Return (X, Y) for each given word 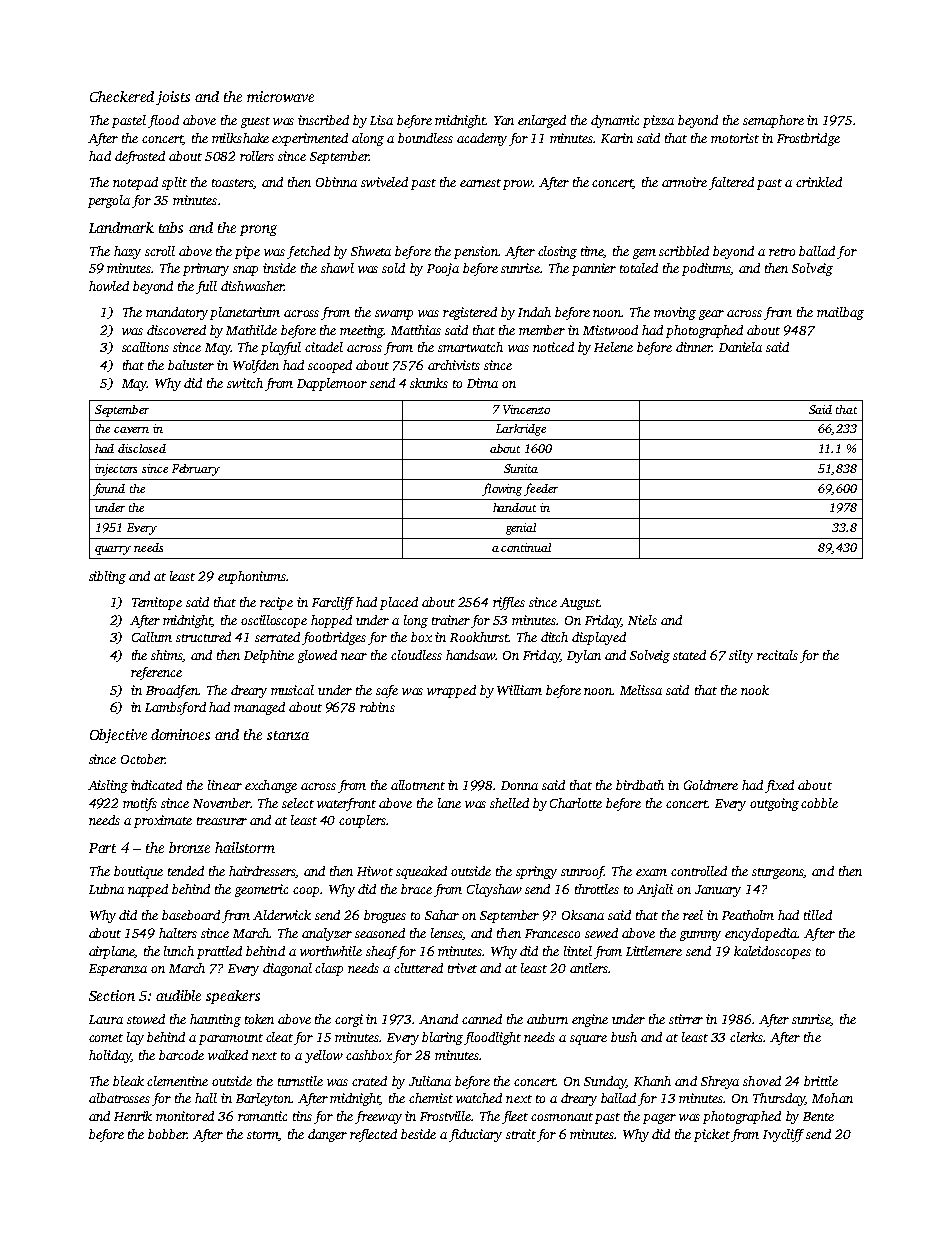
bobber (167, 1134)
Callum (152, 637)
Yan (504, 120)
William (519, 690)
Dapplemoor (332, 384)
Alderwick (282, 915)
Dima (482, 383)
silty (741, 656)
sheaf (382, 952)
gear (711, 315)
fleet (515, 1117)
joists (173, 98)
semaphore (773, 121)
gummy (700, 936)
